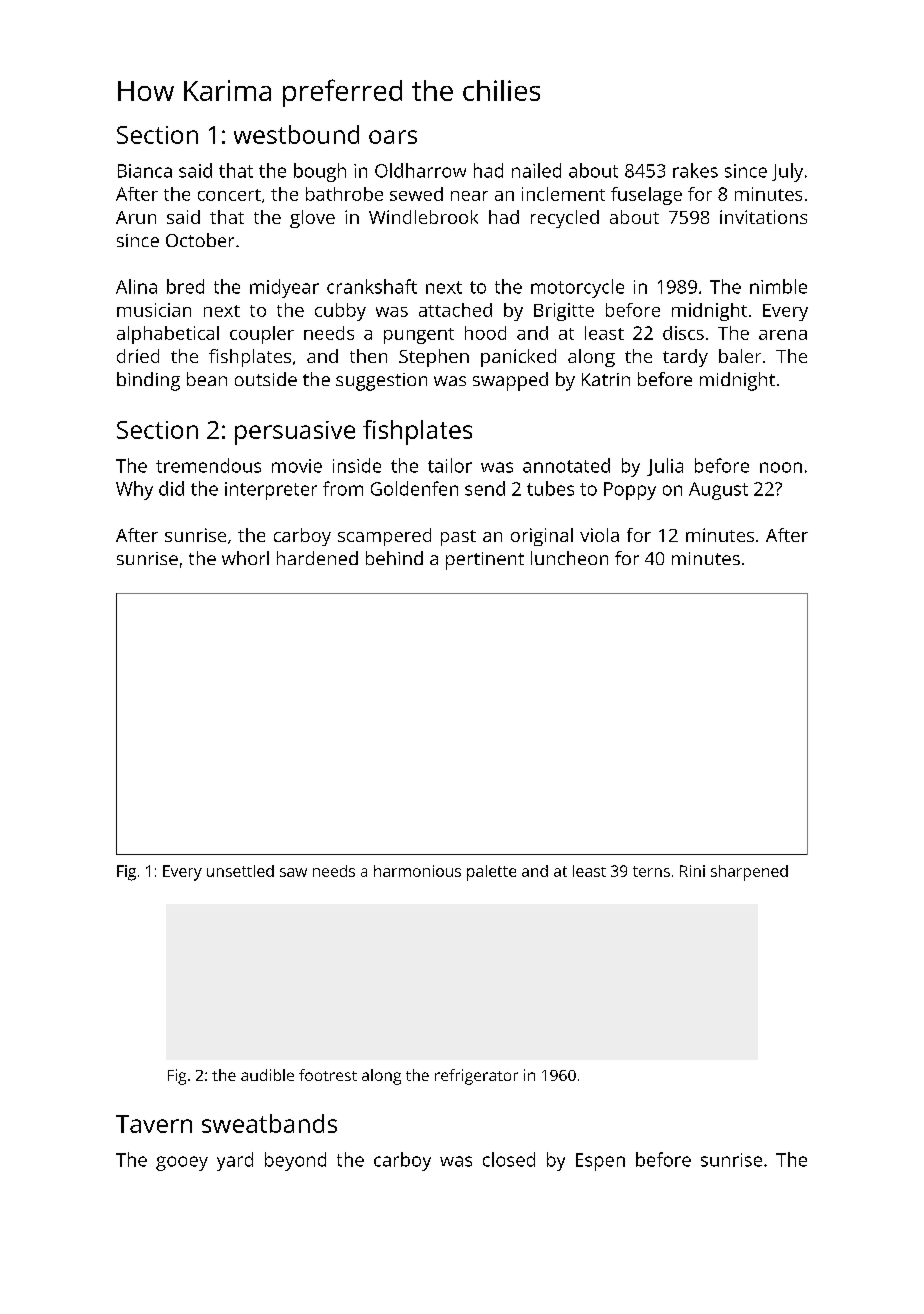 This image has width=924, height=1314. I want to click on pertinent, so click(485, 561).
